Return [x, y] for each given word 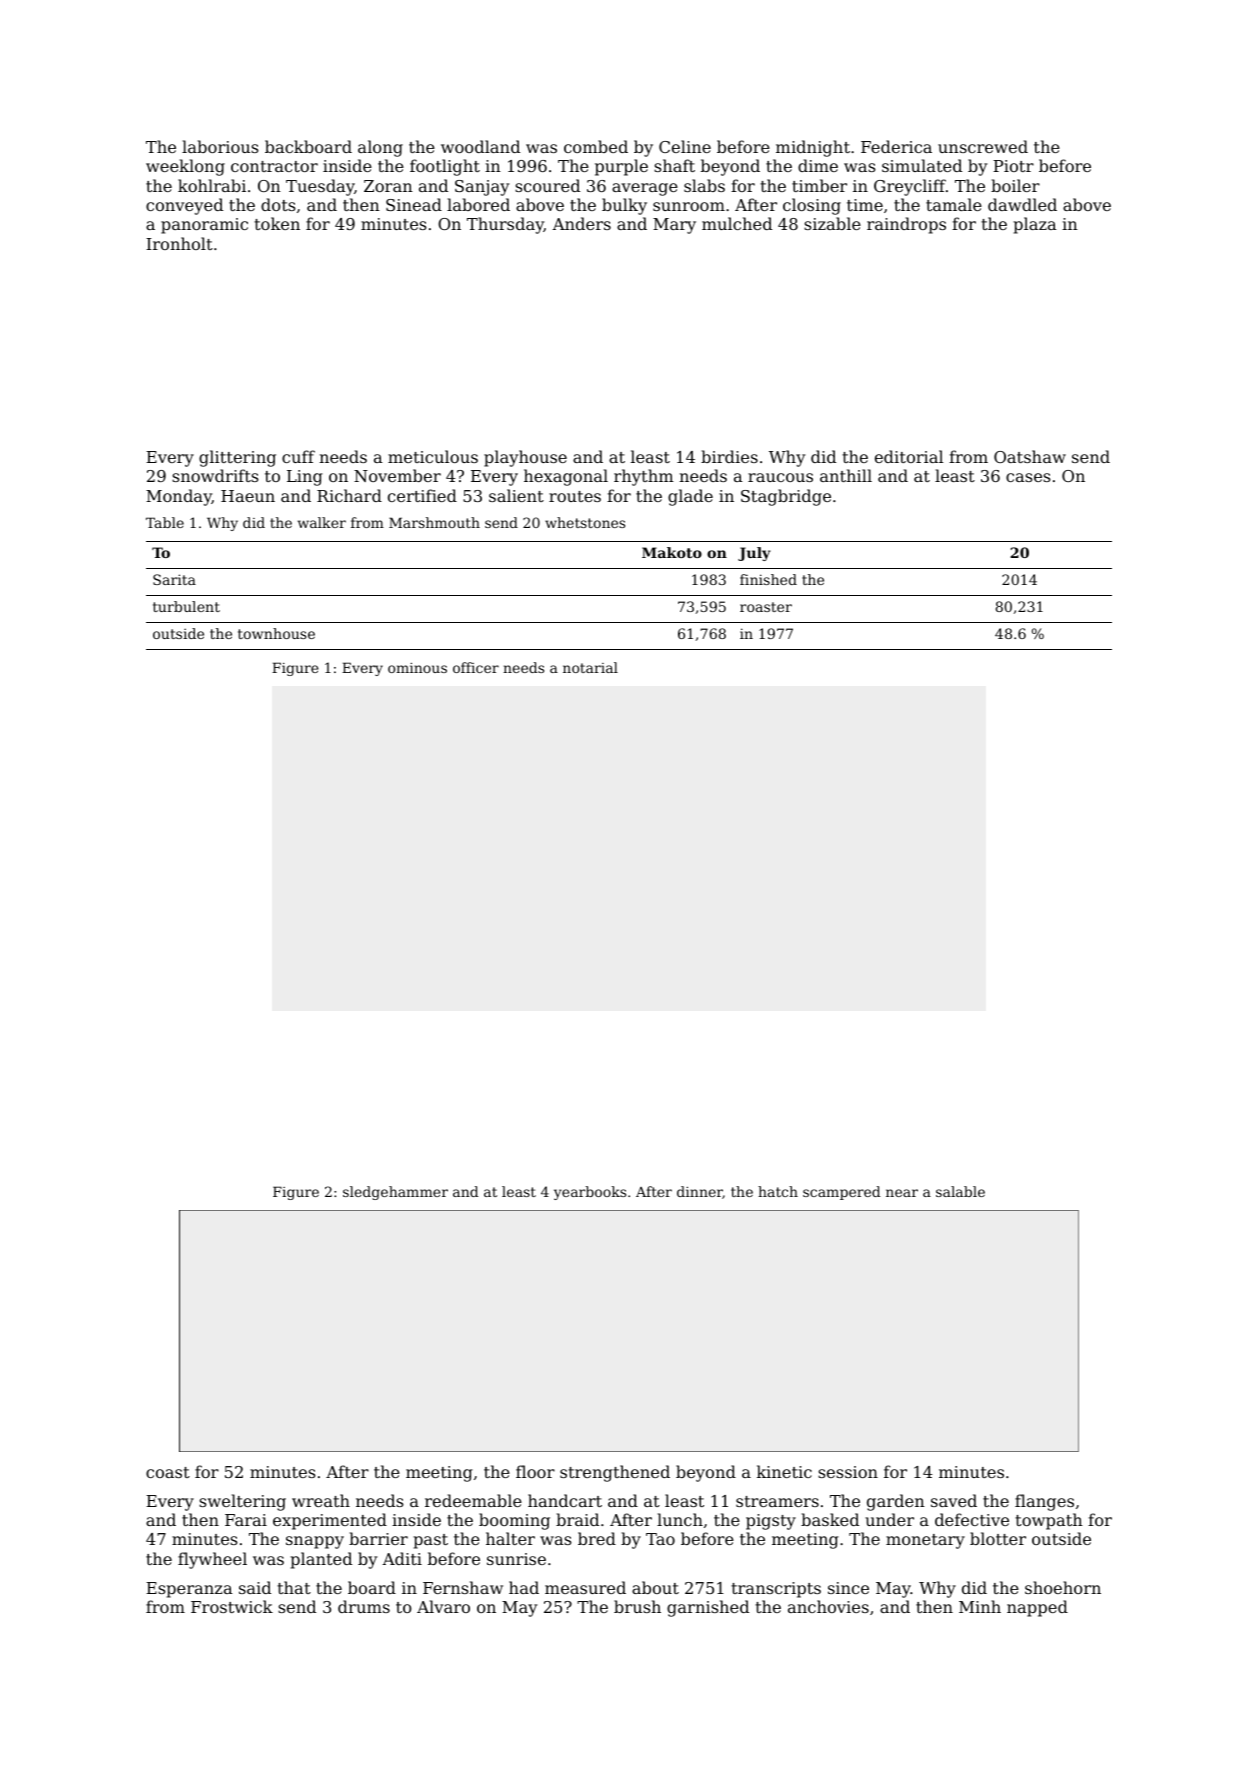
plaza [1035, 225]
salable [960, 1191]
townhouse [276, 633]
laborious [220, 146]
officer [476, 667]
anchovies [828, 1606]
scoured [547, 185]
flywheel [212, 1560]
